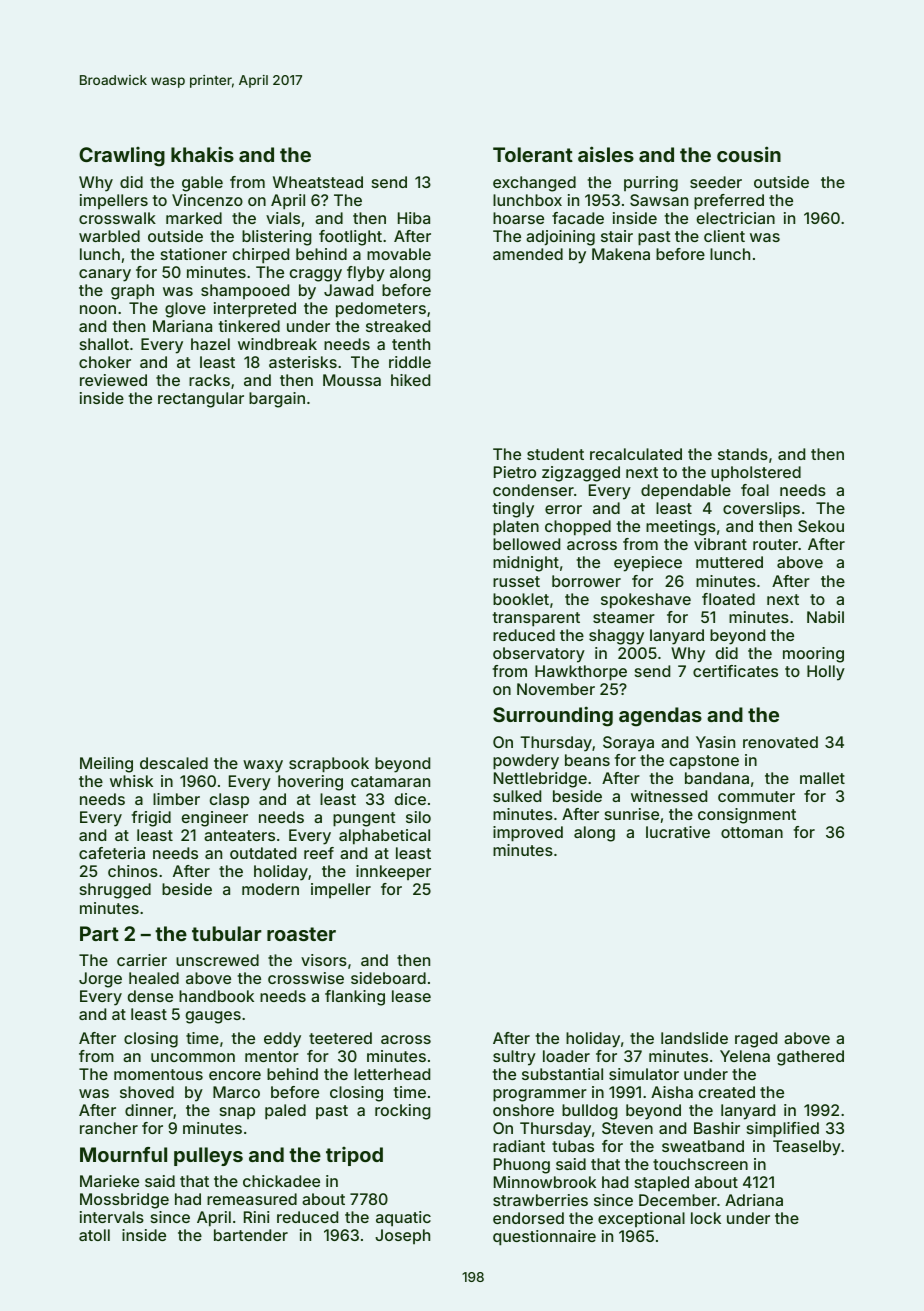 The image size is (924, 1311). Describe the element at coordinates (113, 380) in the document. I see `reviewed` at that location.
